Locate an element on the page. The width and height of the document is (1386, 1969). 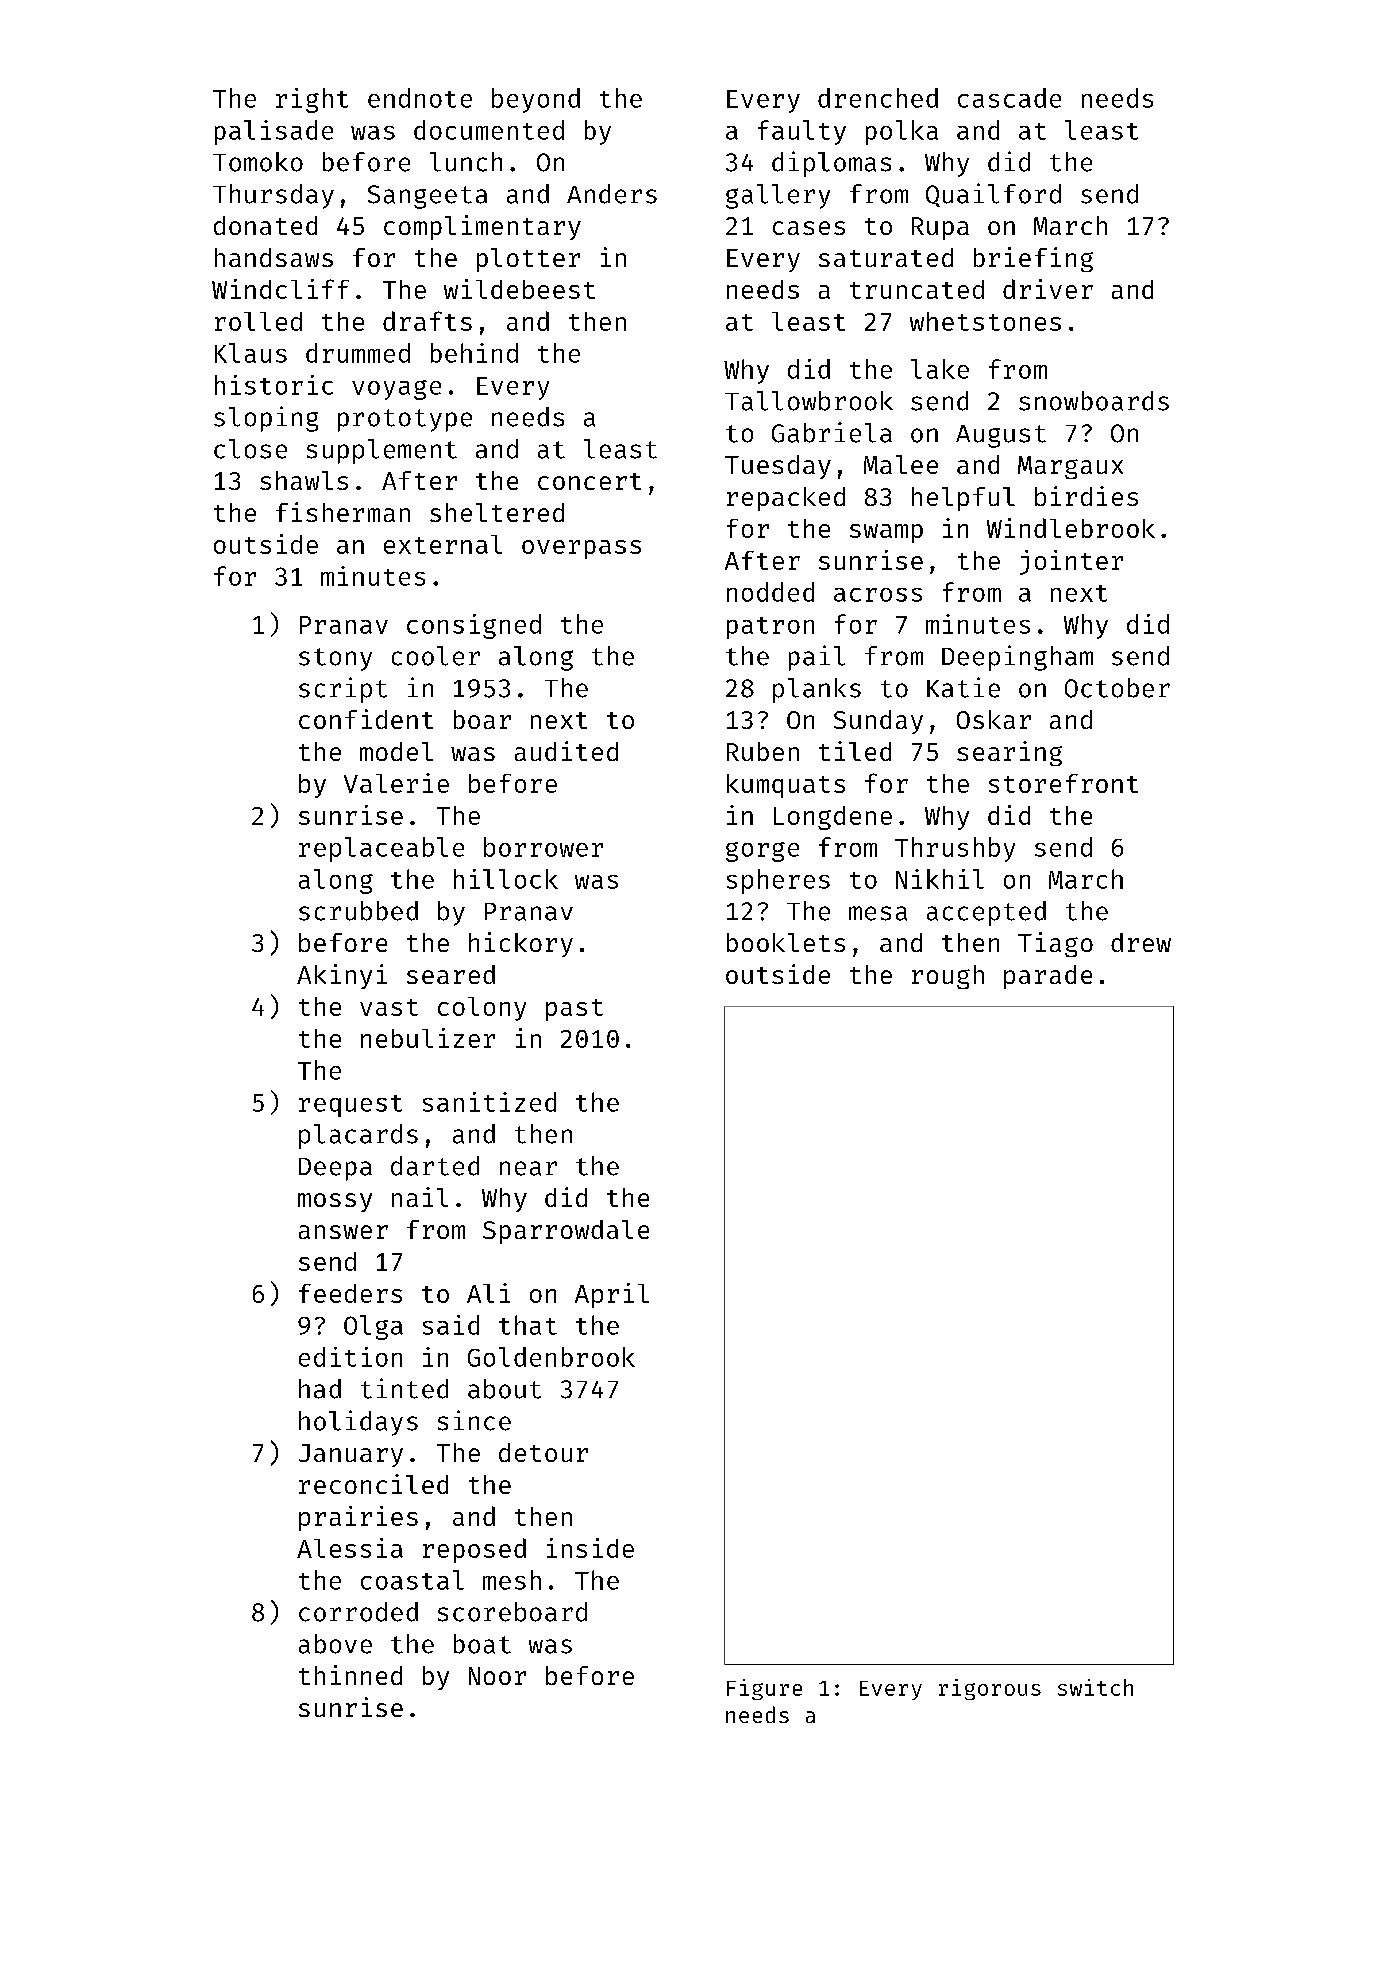
Margaux is located at coordinates (1070, 467).
